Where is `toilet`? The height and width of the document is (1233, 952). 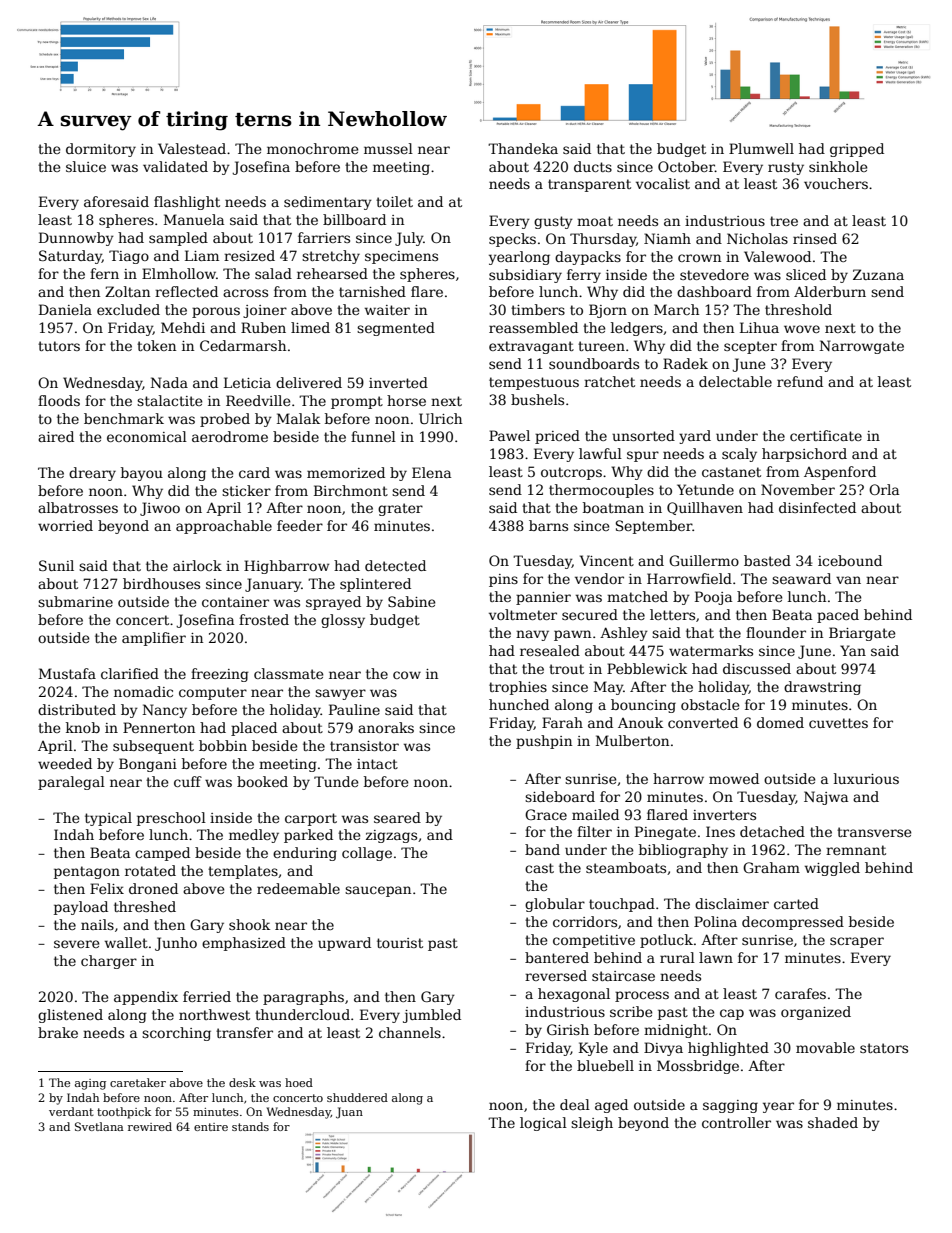 toilet is located at coordinates (394, 201).
